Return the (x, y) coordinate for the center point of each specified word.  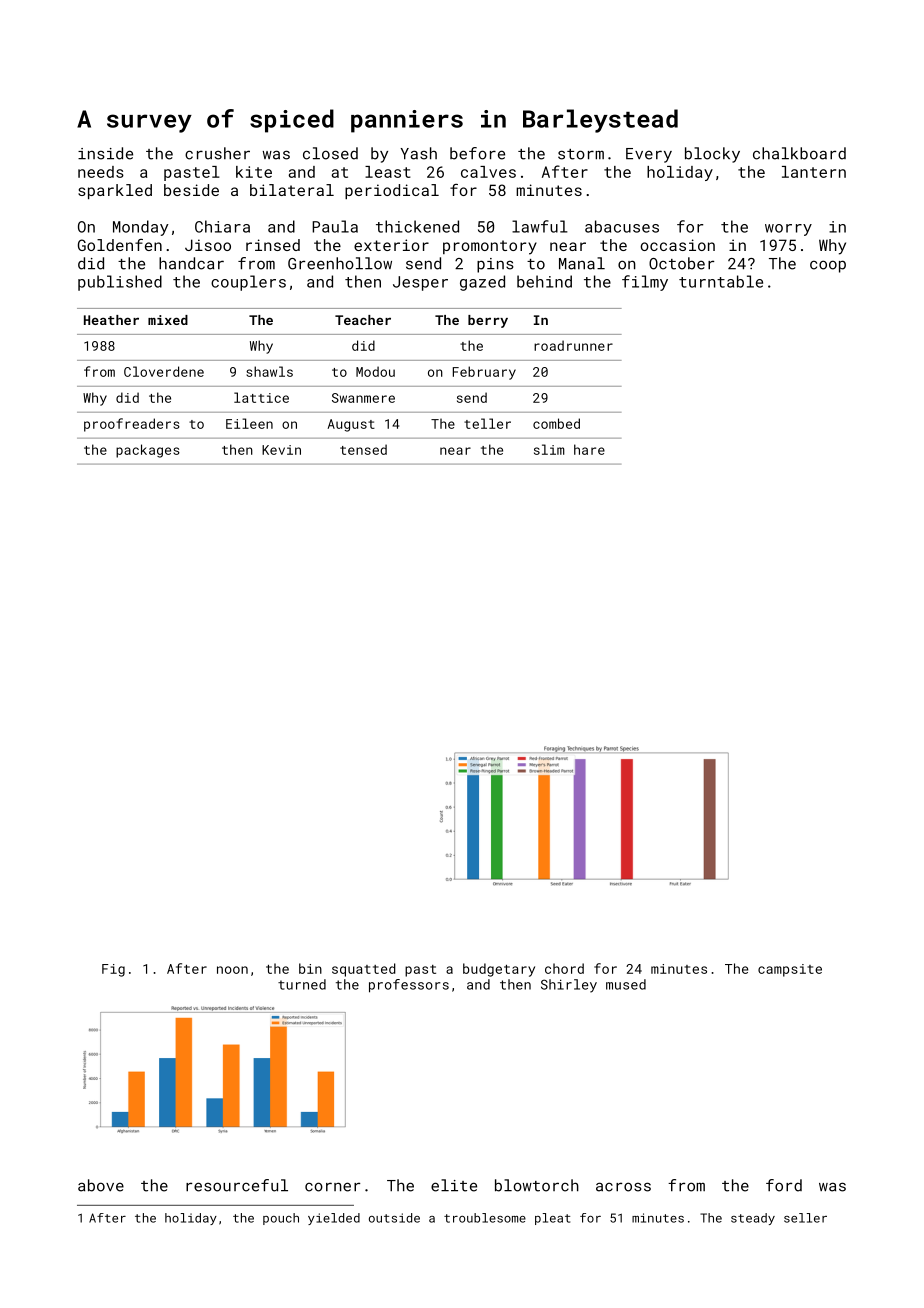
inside (105, 153)
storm (581, 154)
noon (232, 970)
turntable (721, 281)
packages (148, 451)
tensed (363, 449)
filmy (645, 283)
